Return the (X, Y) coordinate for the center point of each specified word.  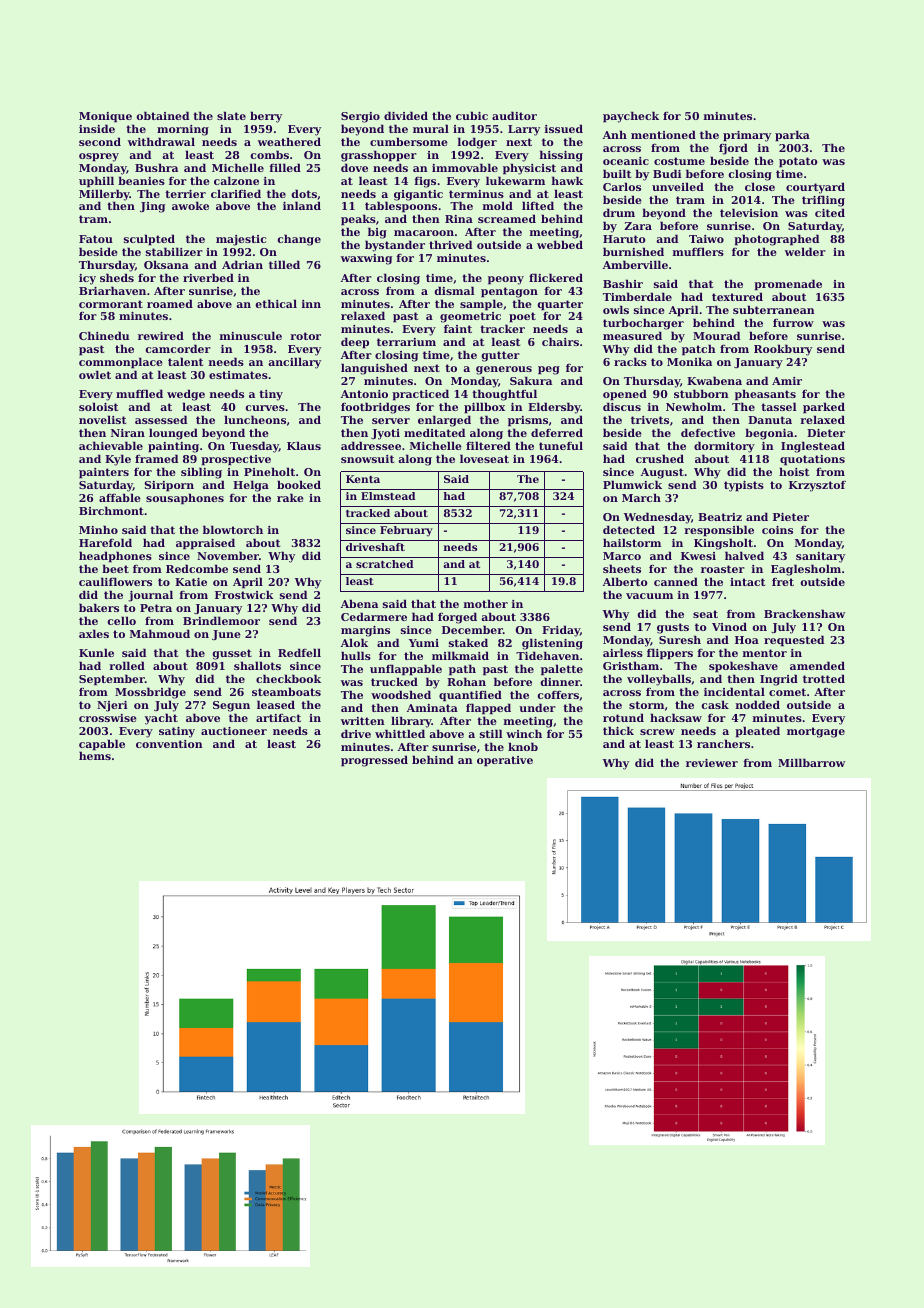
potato (798, 162)
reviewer (712, 763)
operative (505, 761)
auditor (514, 115)
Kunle (96, 652)
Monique (105, 117)
